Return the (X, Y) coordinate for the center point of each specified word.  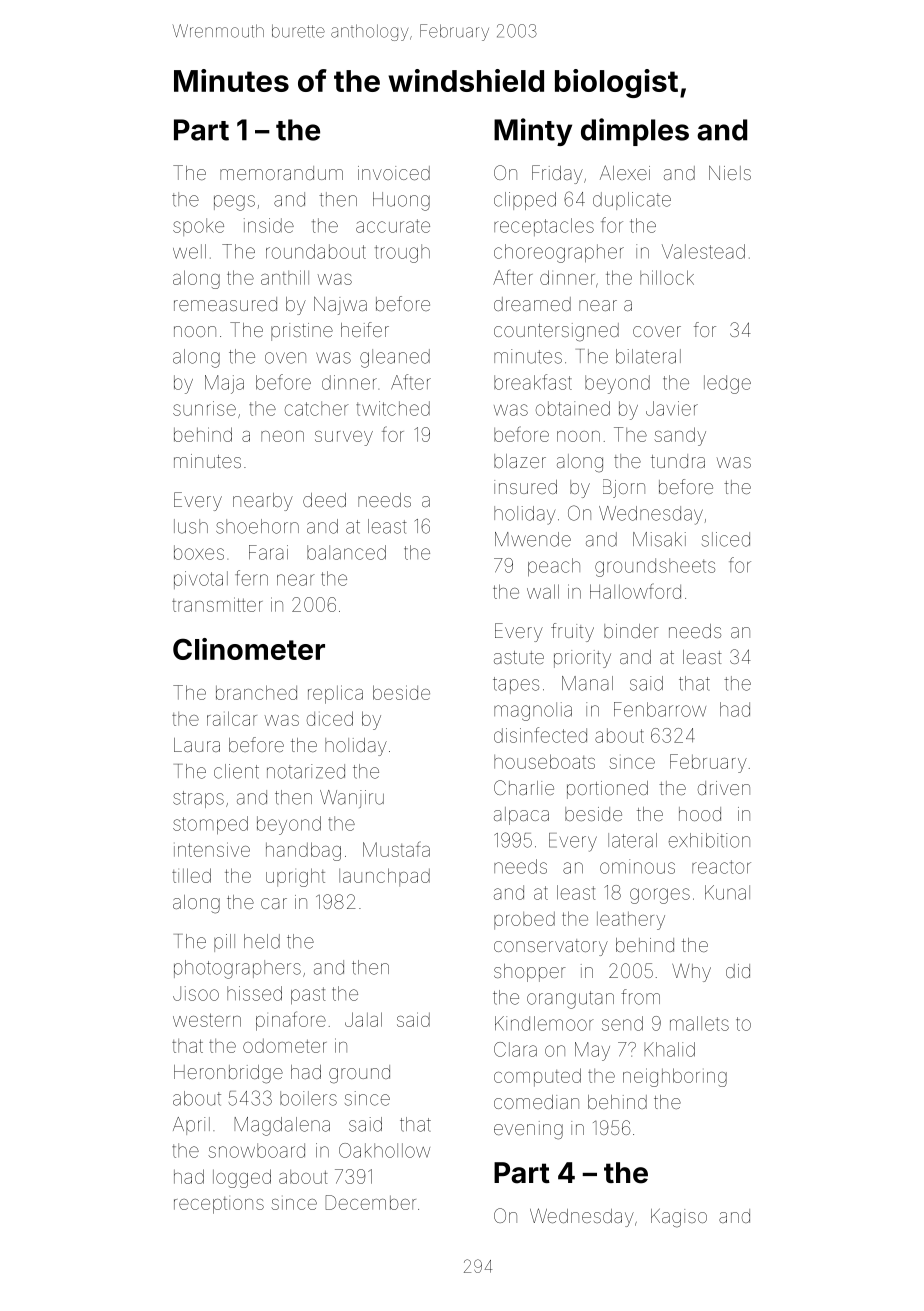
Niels (730, 173)
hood (700, 814)
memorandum (281, 173)
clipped (525, 201)
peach (554, 567)
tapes (516, 685)
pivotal (201, 580)
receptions (219, 1205)
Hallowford (635, 591)
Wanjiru (352, 799)
